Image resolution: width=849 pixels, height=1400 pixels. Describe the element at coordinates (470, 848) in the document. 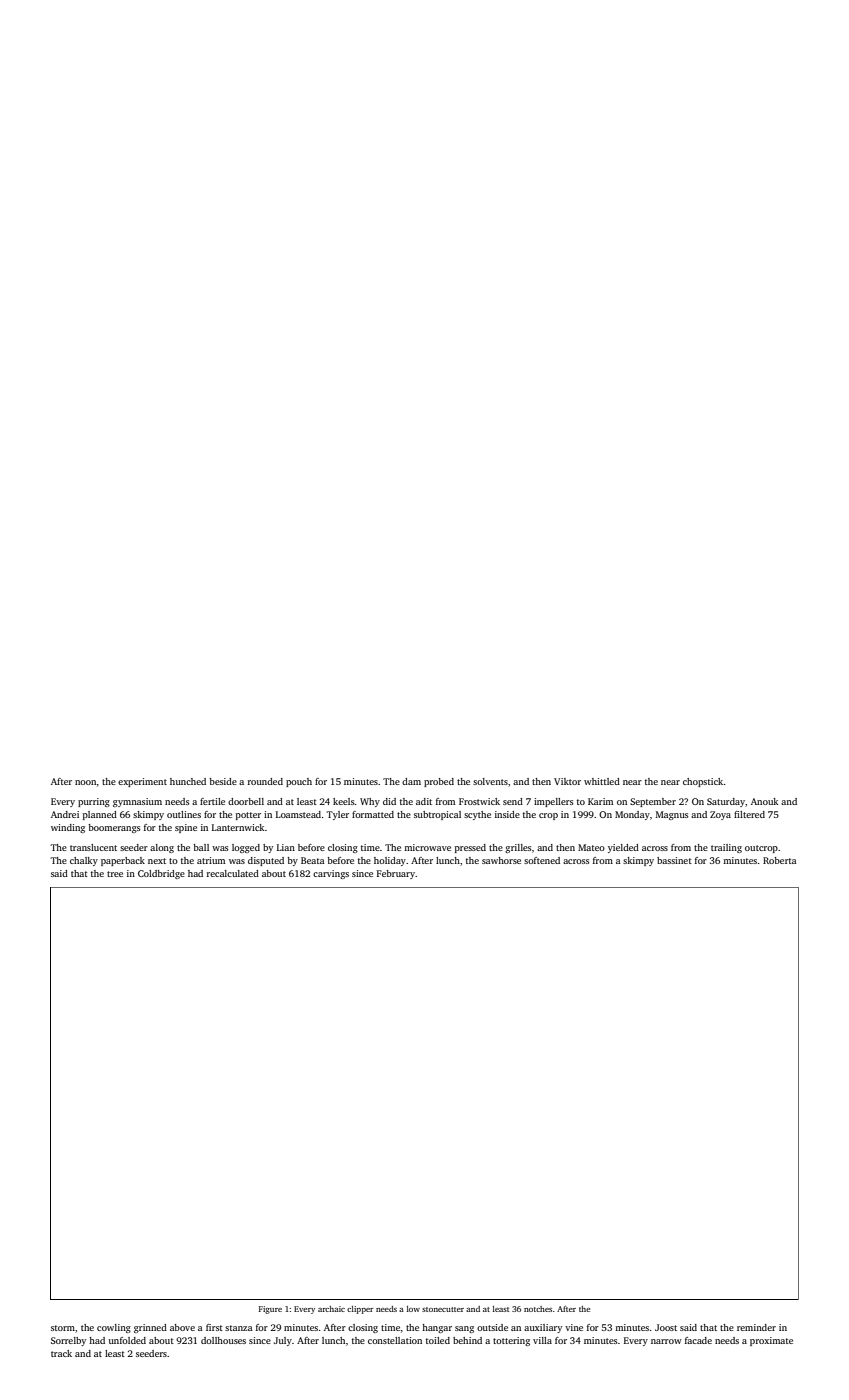

I see `pressed` at that location.
